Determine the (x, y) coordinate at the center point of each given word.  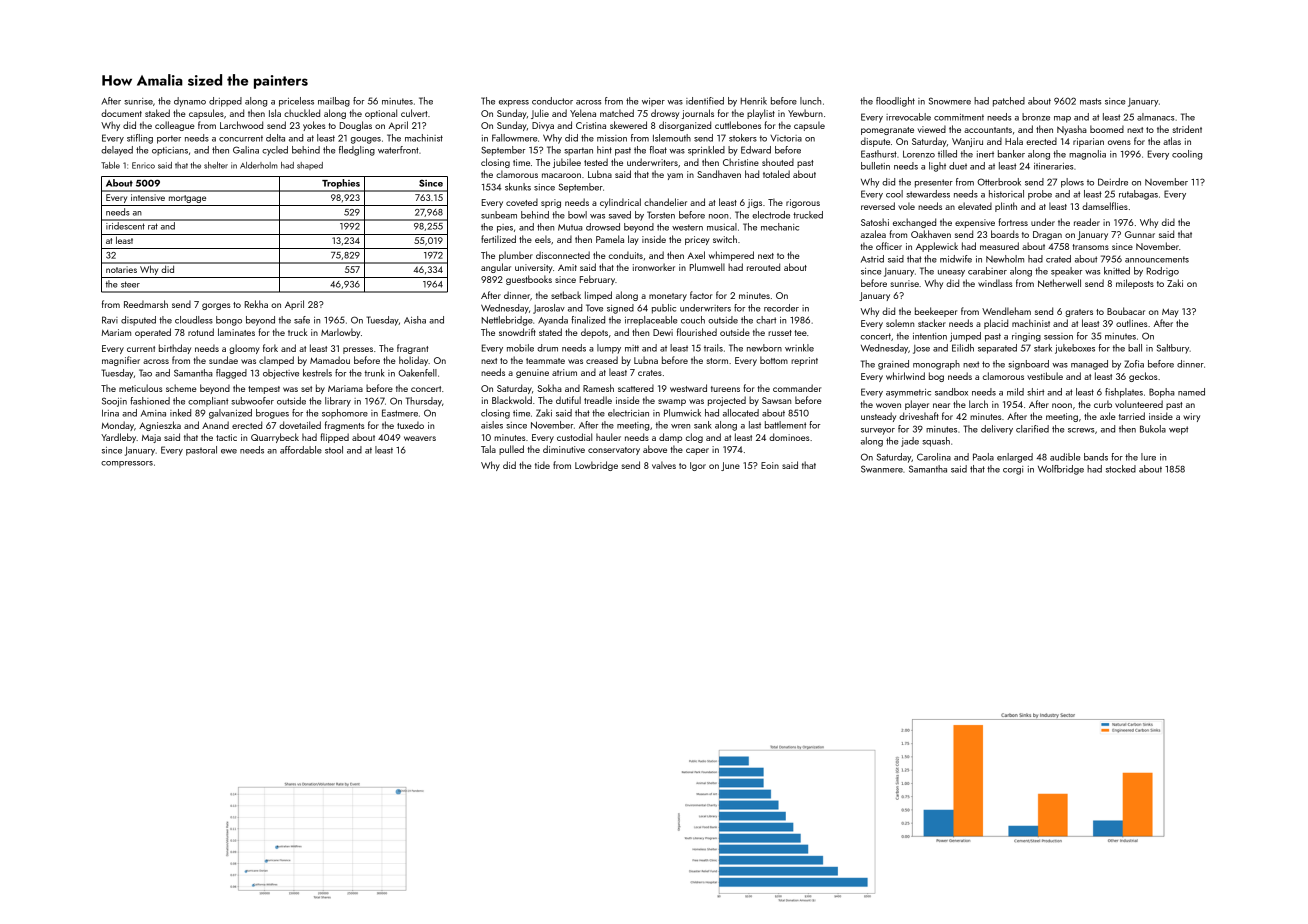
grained (893, 365)
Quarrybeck (275, 438)
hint (604, 150)
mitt (632, 348)
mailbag (334, 102)
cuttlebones (738, 125)
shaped (310, 166)
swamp (672, 402)
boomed (1107, 129)
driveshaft (919, 416)
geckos (1143, 377)
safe (302, 320)
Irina (110, 413)
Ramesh (598, 388)
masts (1090, 101)
